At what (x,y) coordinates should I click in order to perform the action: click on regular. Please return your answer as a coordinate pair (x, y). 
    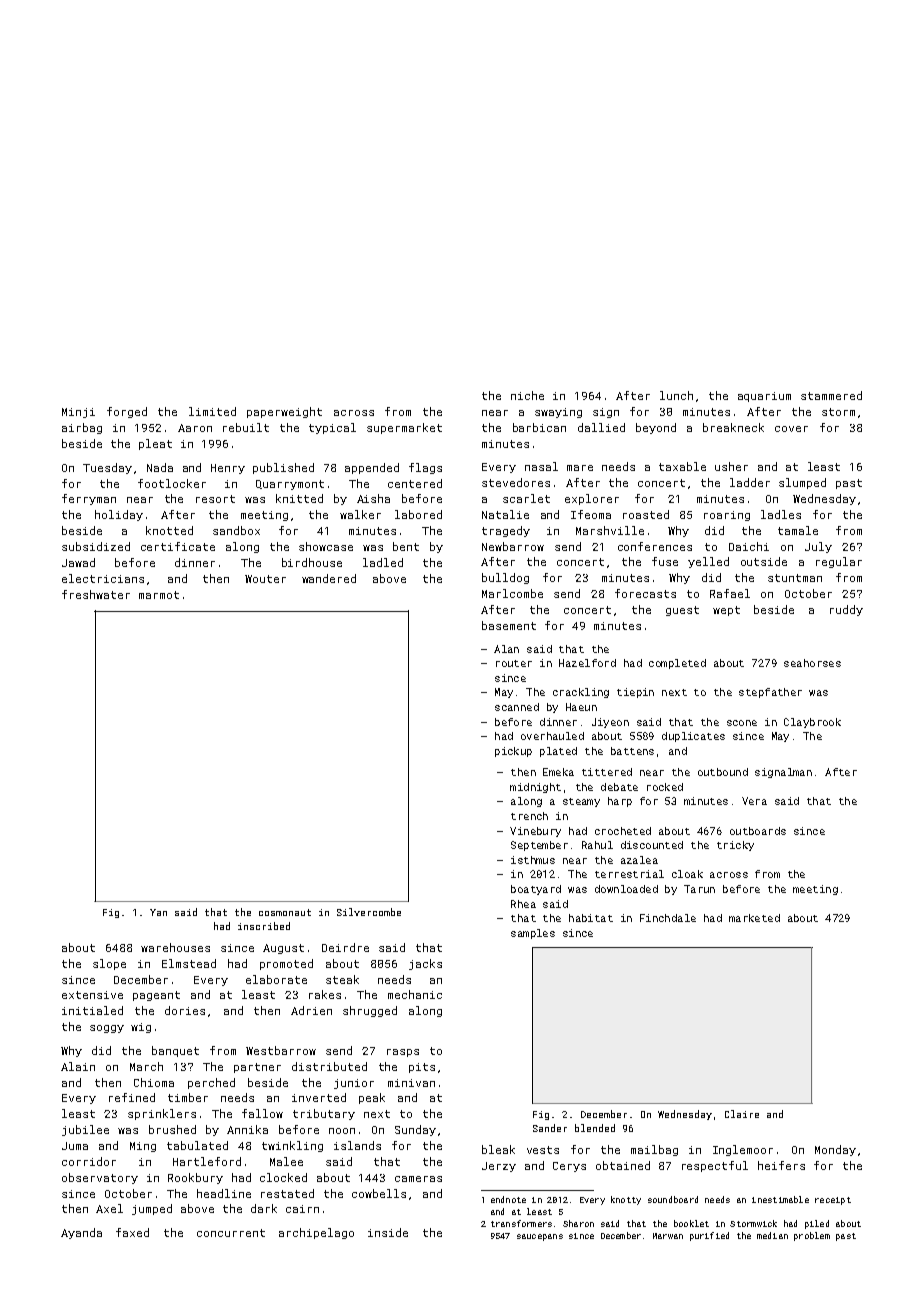
    Looking at the image, I should click on (839, 562).
